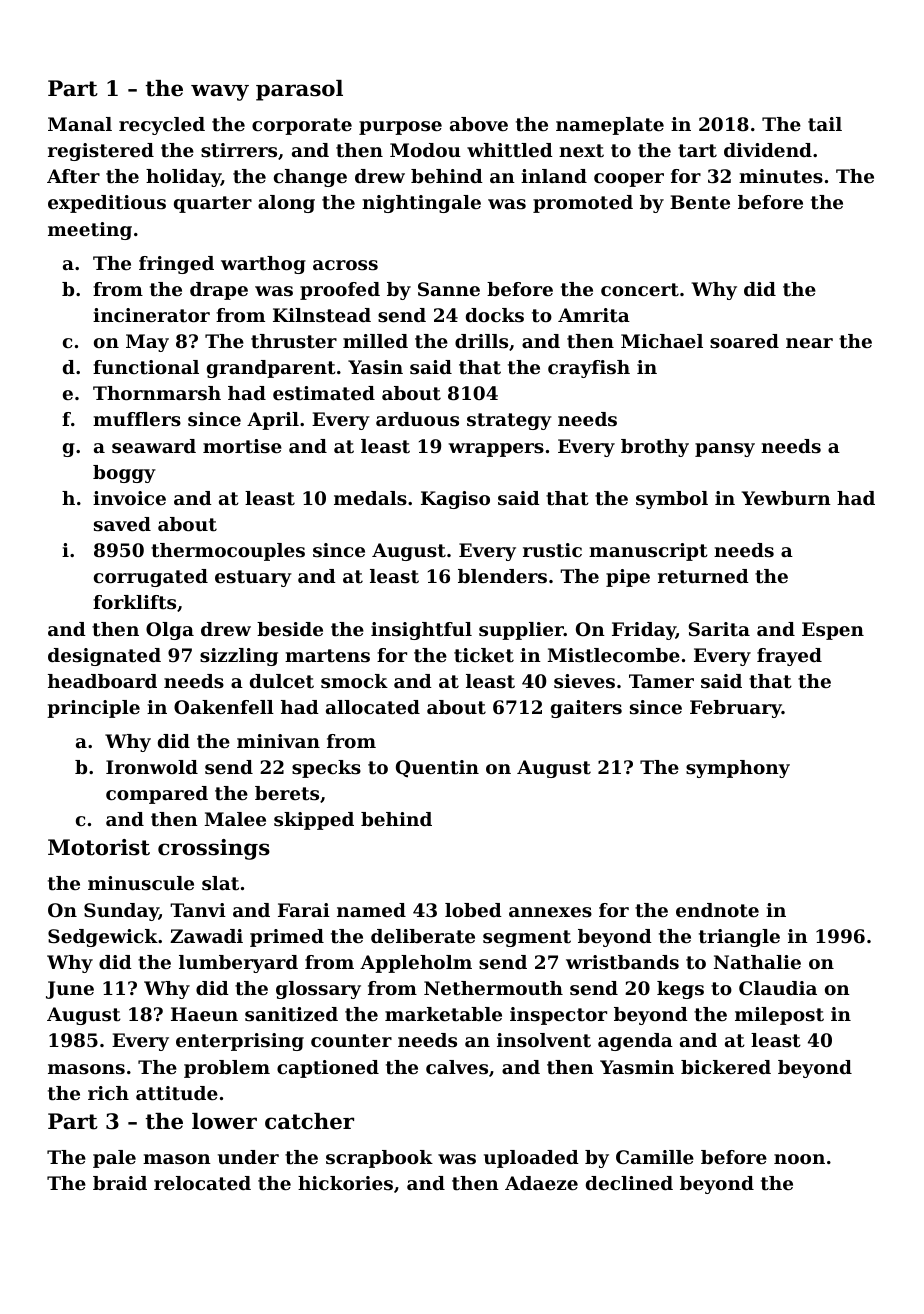 The image size is (924, 1314). I want to click on braid, so click(120, 1183).
